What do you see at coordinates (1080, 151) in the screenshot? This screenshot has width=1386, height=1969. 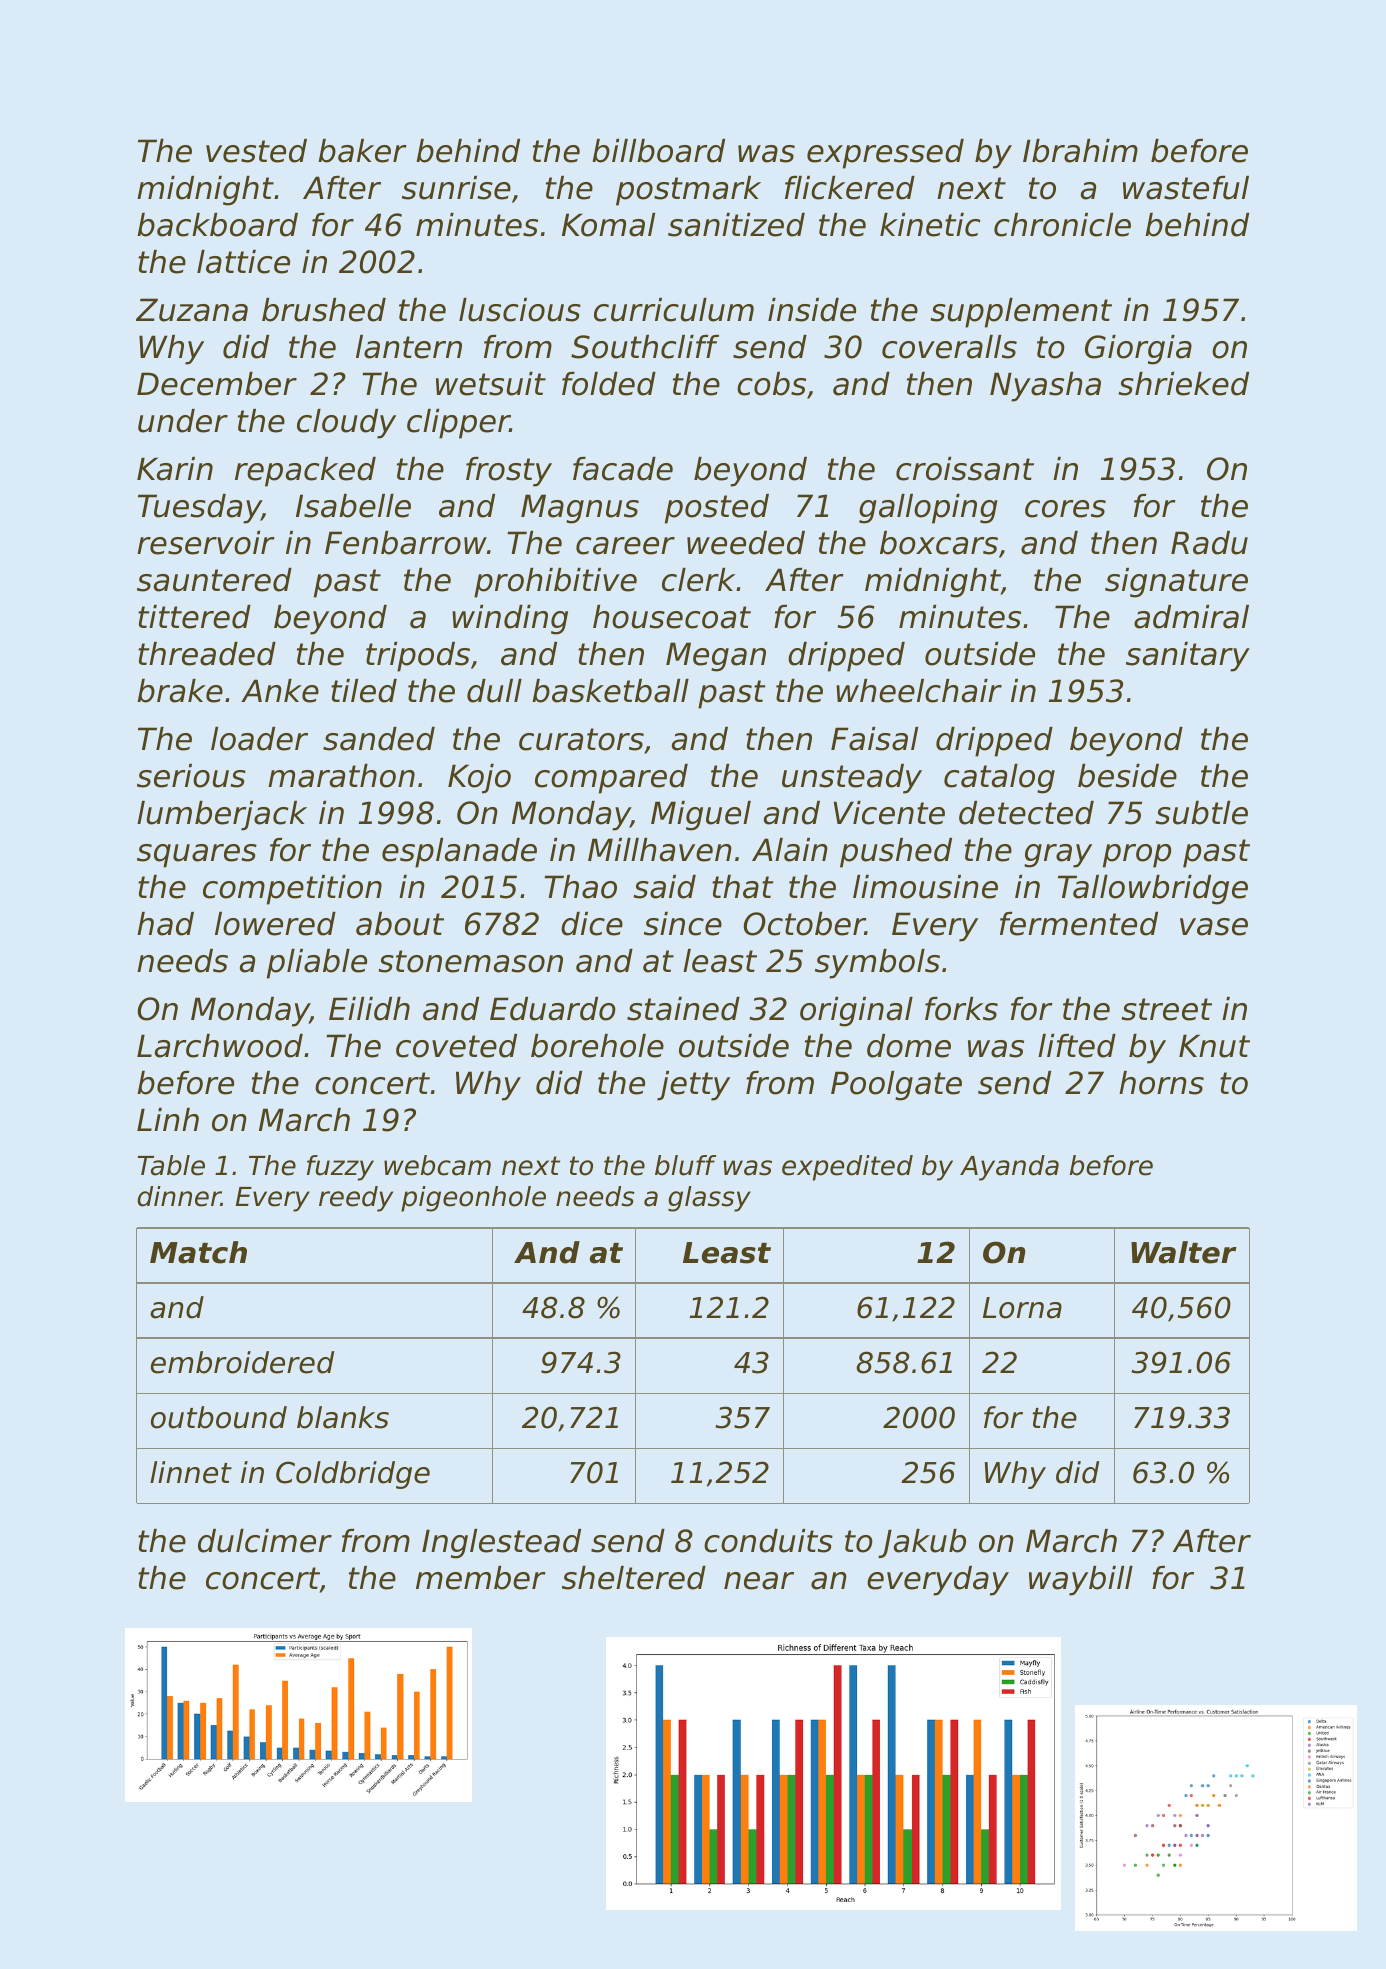 I see `Ibrahim` at bounding box center [1080, 151].
